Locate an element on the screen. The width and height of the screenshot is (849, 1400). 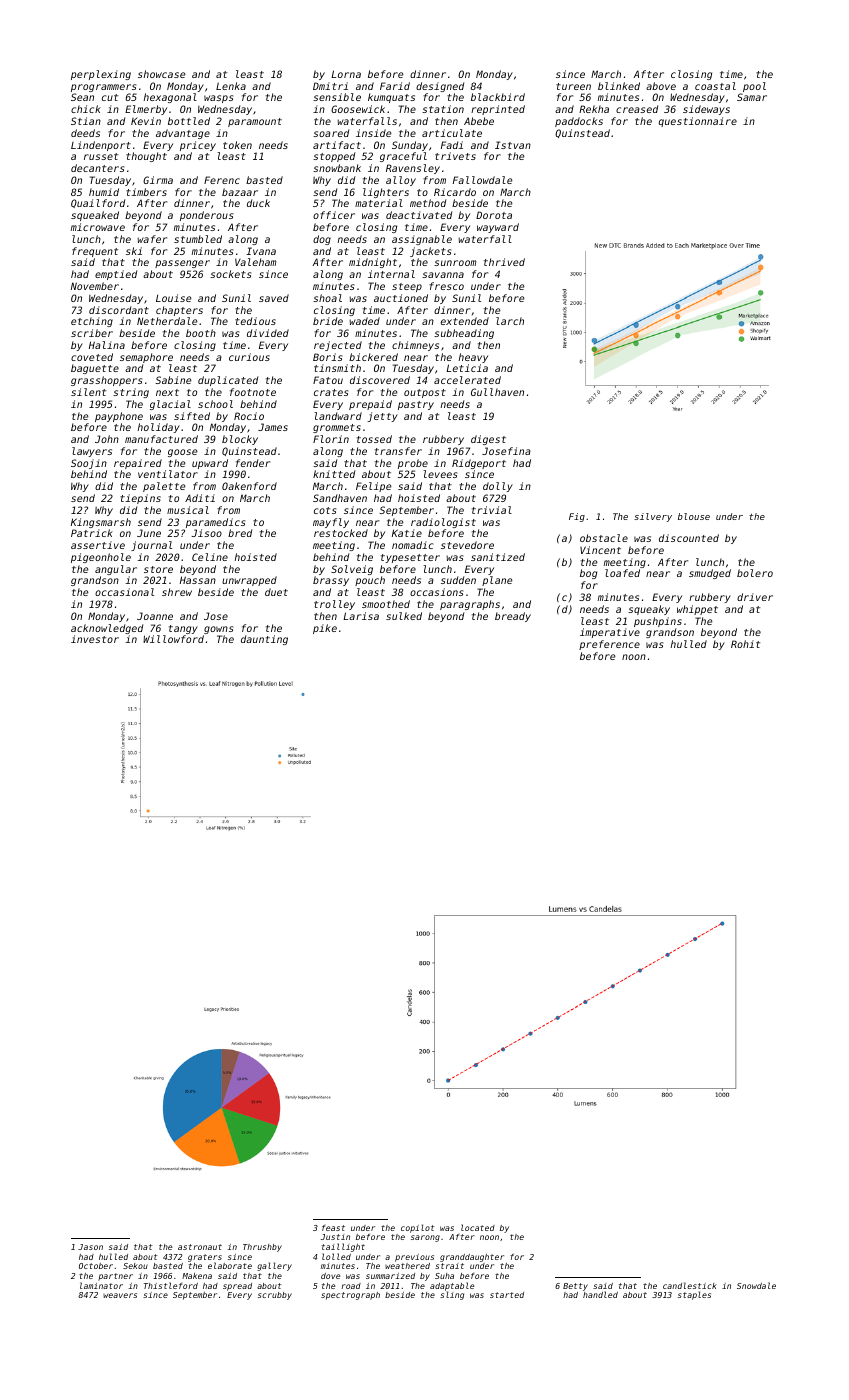
occasional is located at coordinates (124, 592).
